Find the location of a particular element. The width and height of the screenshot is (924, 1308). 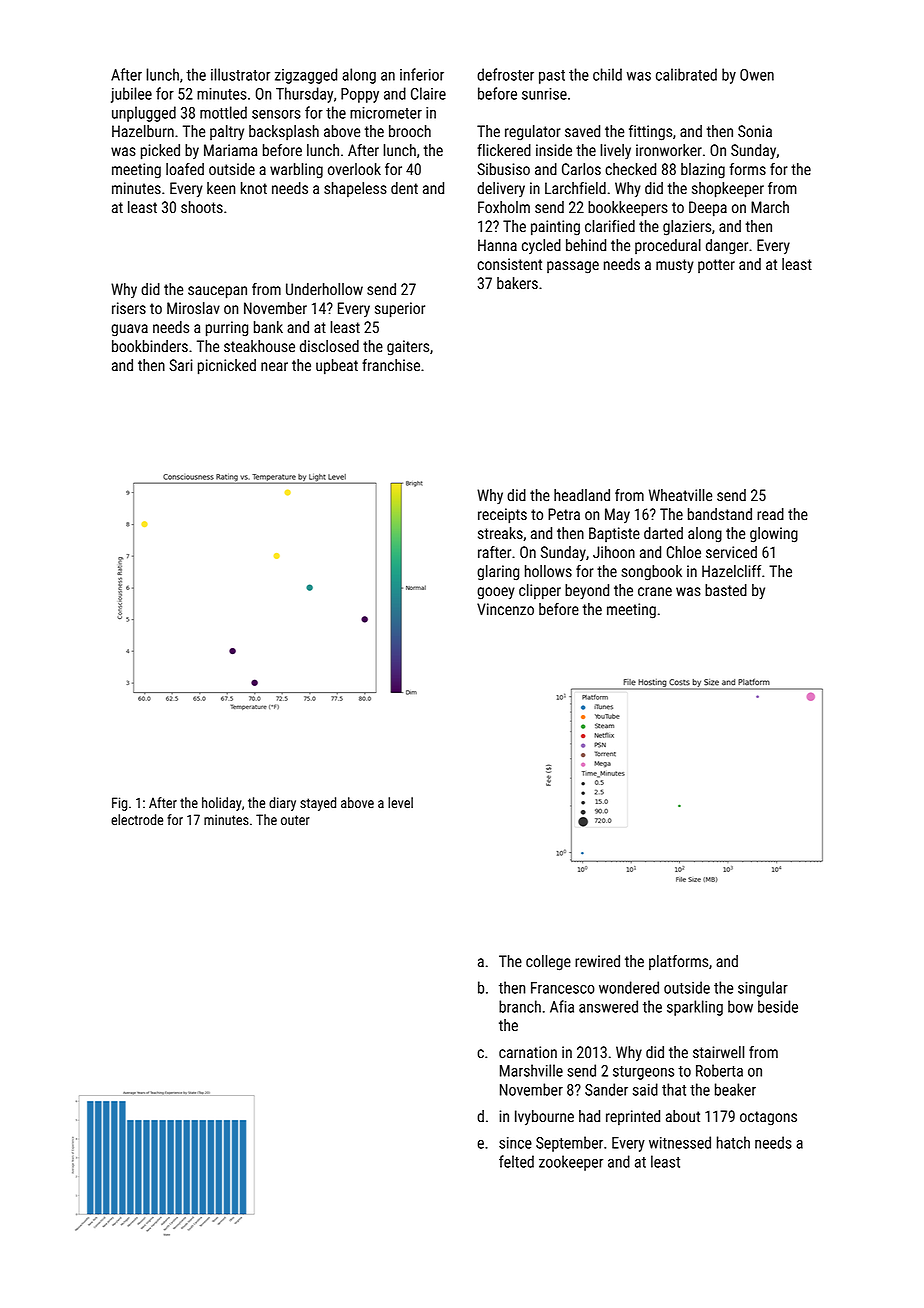

holiday is located at coordinates (222, 804).
